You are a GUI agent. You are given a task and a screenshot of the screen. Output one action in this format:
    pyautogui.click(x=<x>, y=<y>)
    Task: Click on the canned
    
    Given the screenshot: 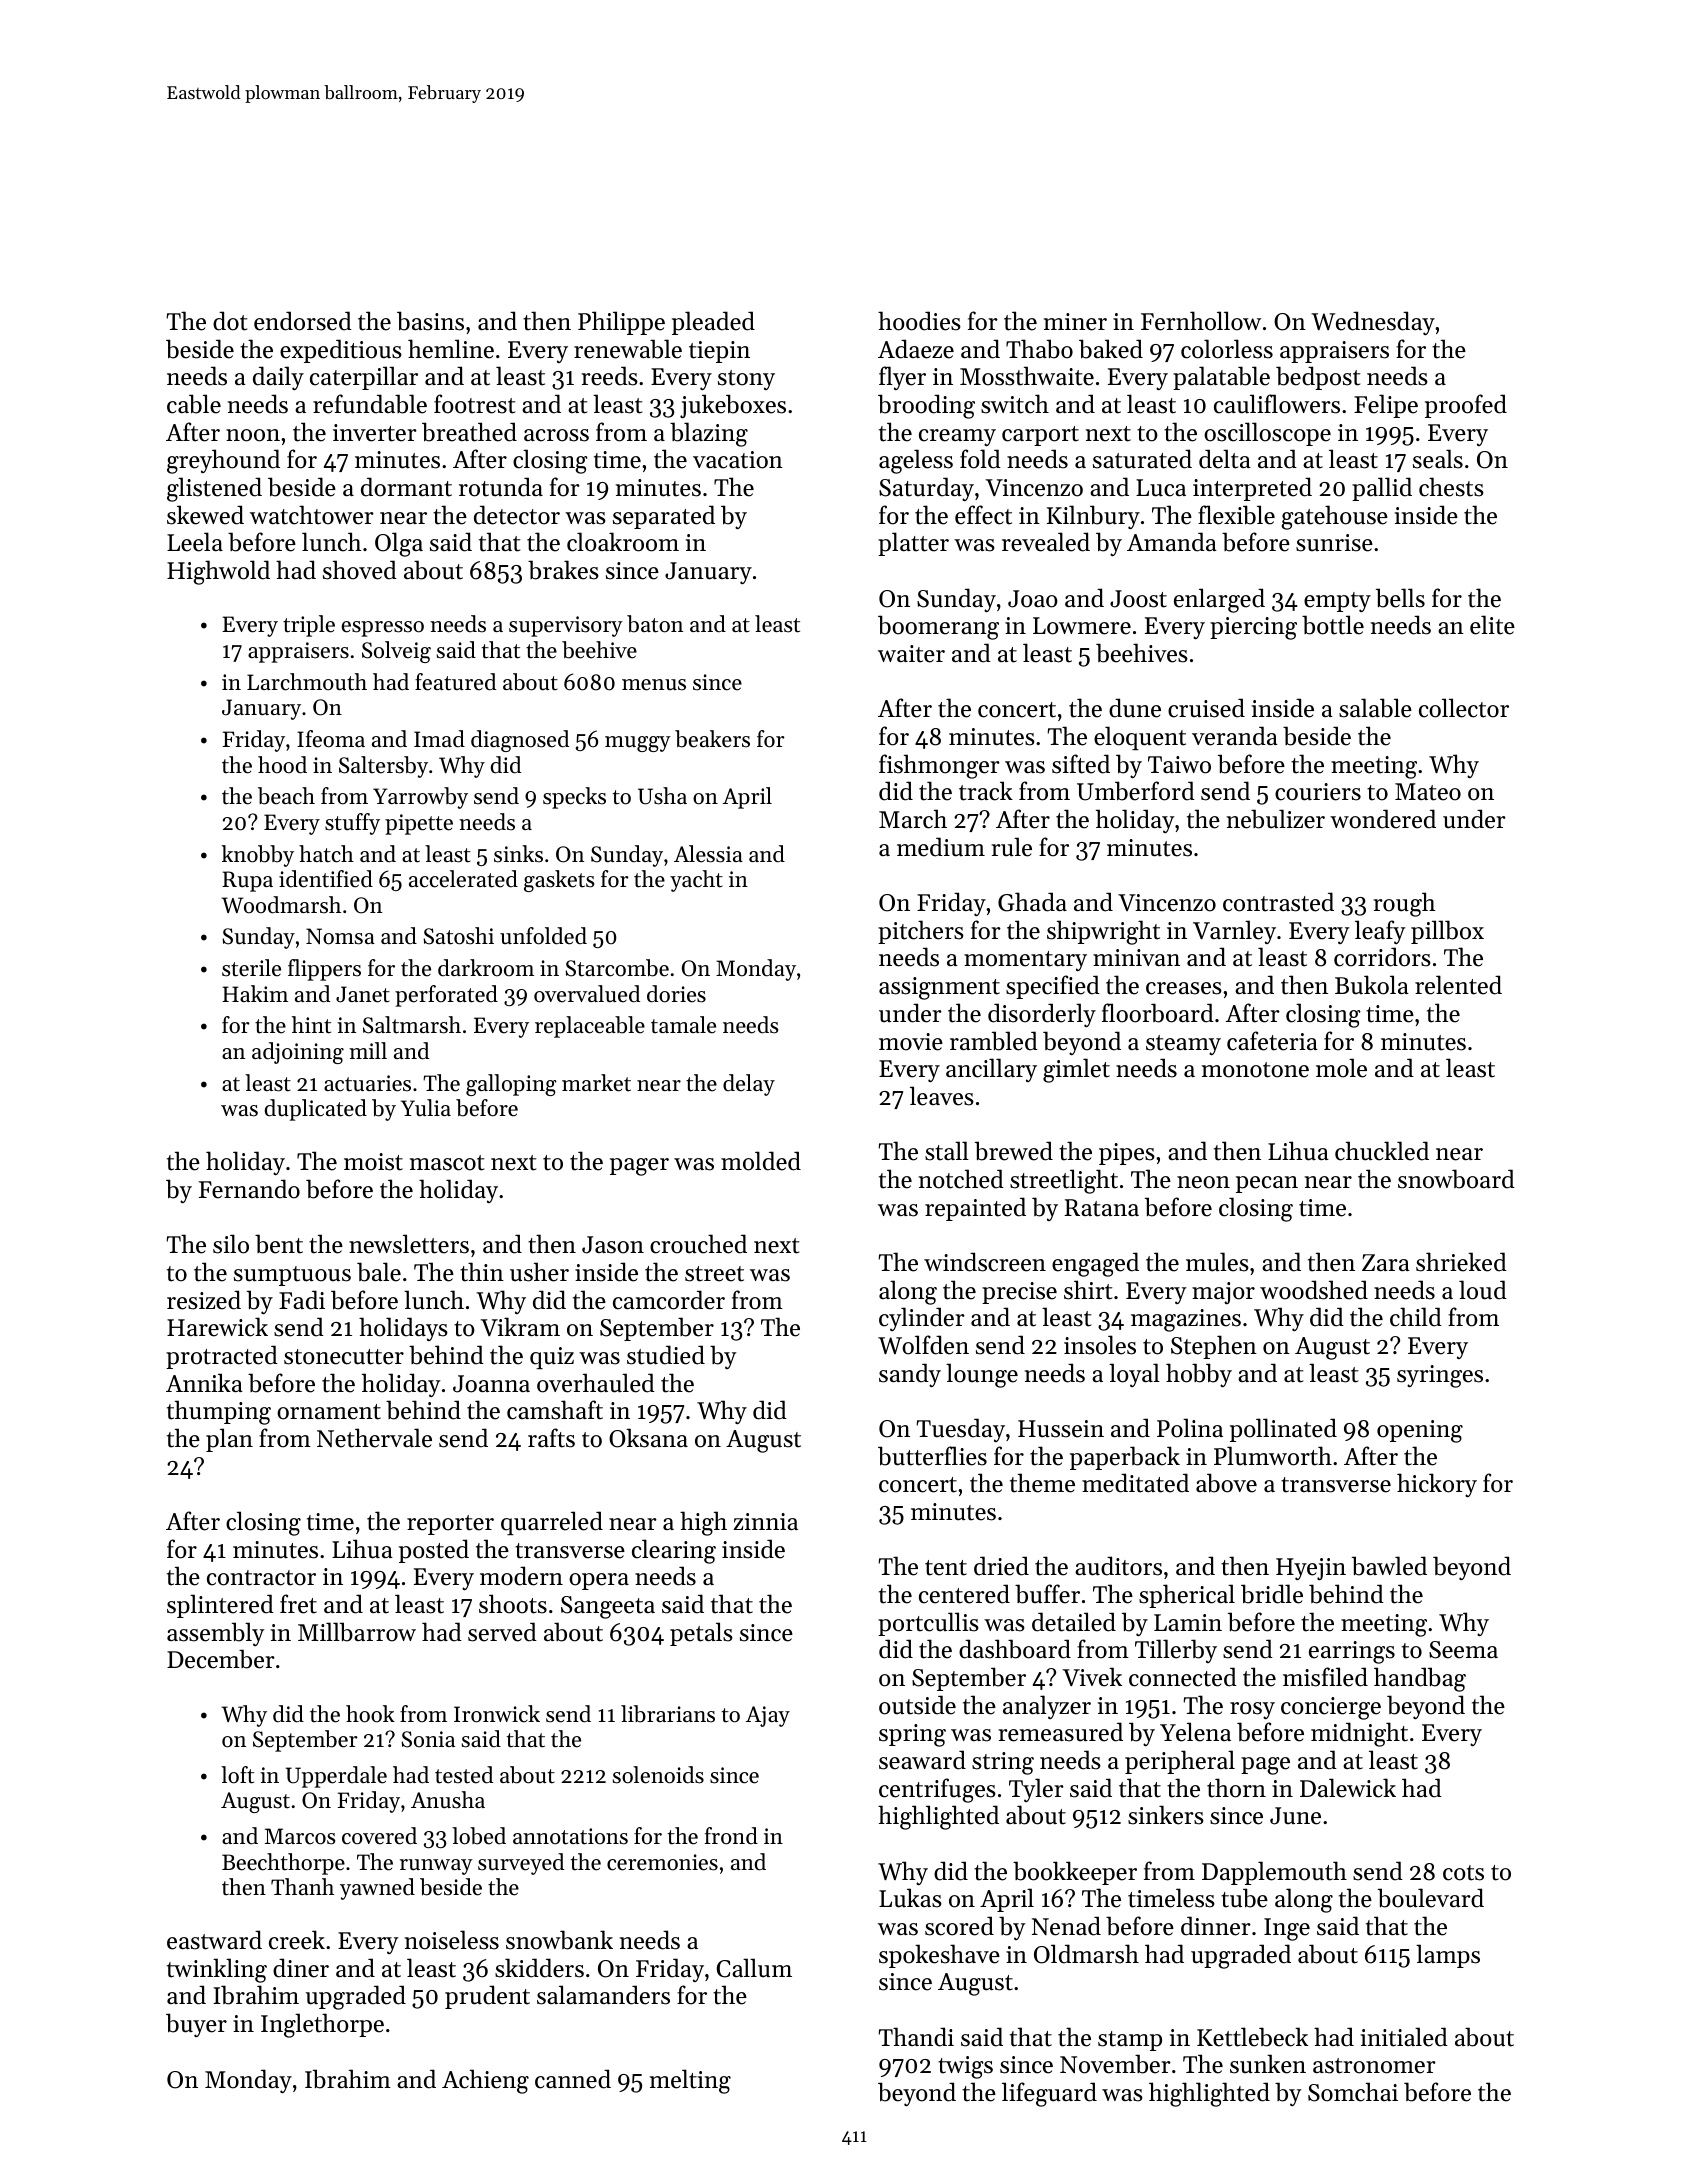 What is the action you would take?
    pyautogui.click(x=573, y=2079)
